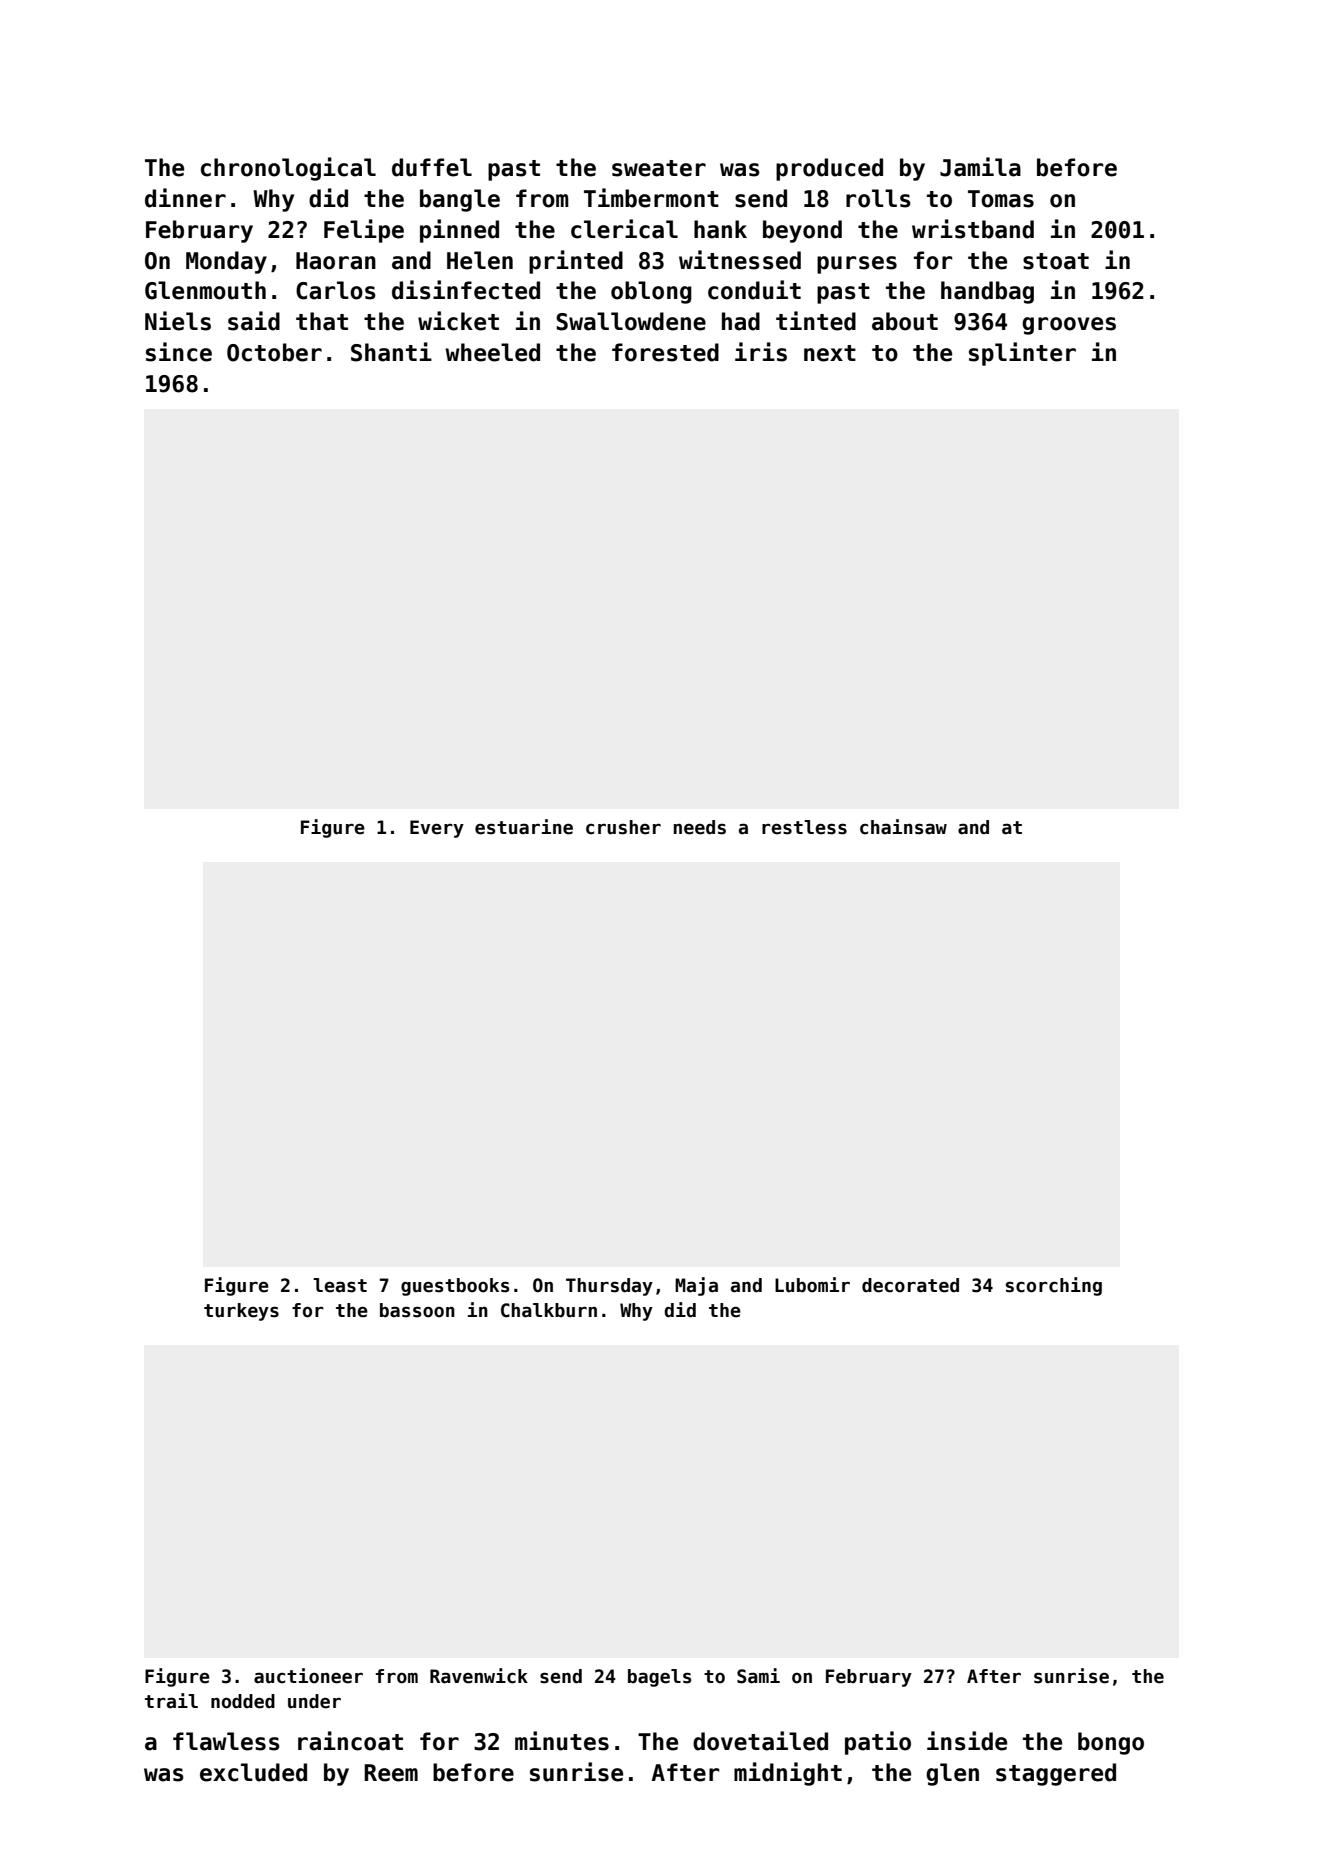 The height and width of the screenshot is (1872, 1323). I want to click on estuarine, so click(524, 827).
